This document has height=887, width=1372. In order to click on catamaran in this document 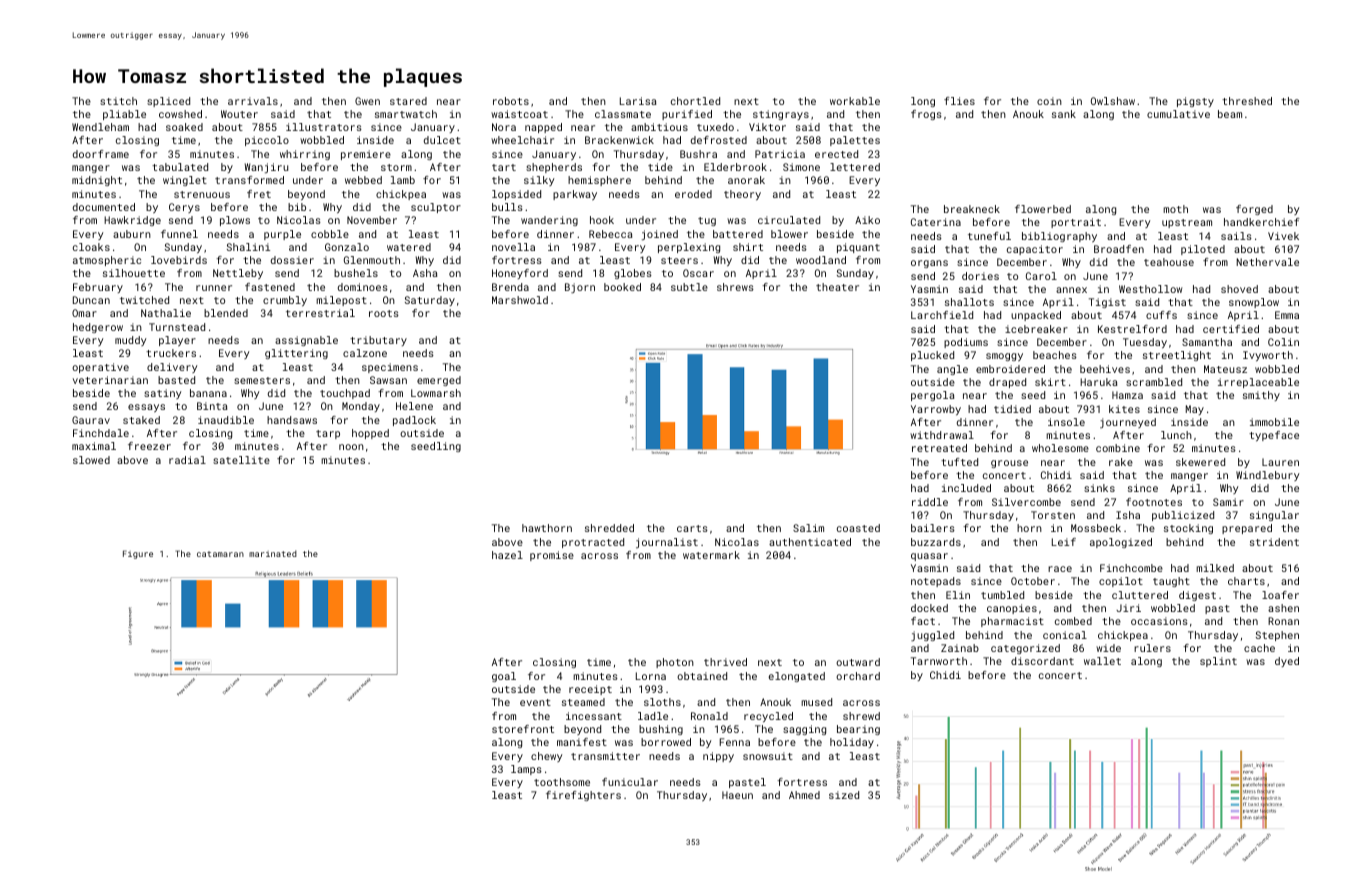, I will do `click(220, 554)`.
